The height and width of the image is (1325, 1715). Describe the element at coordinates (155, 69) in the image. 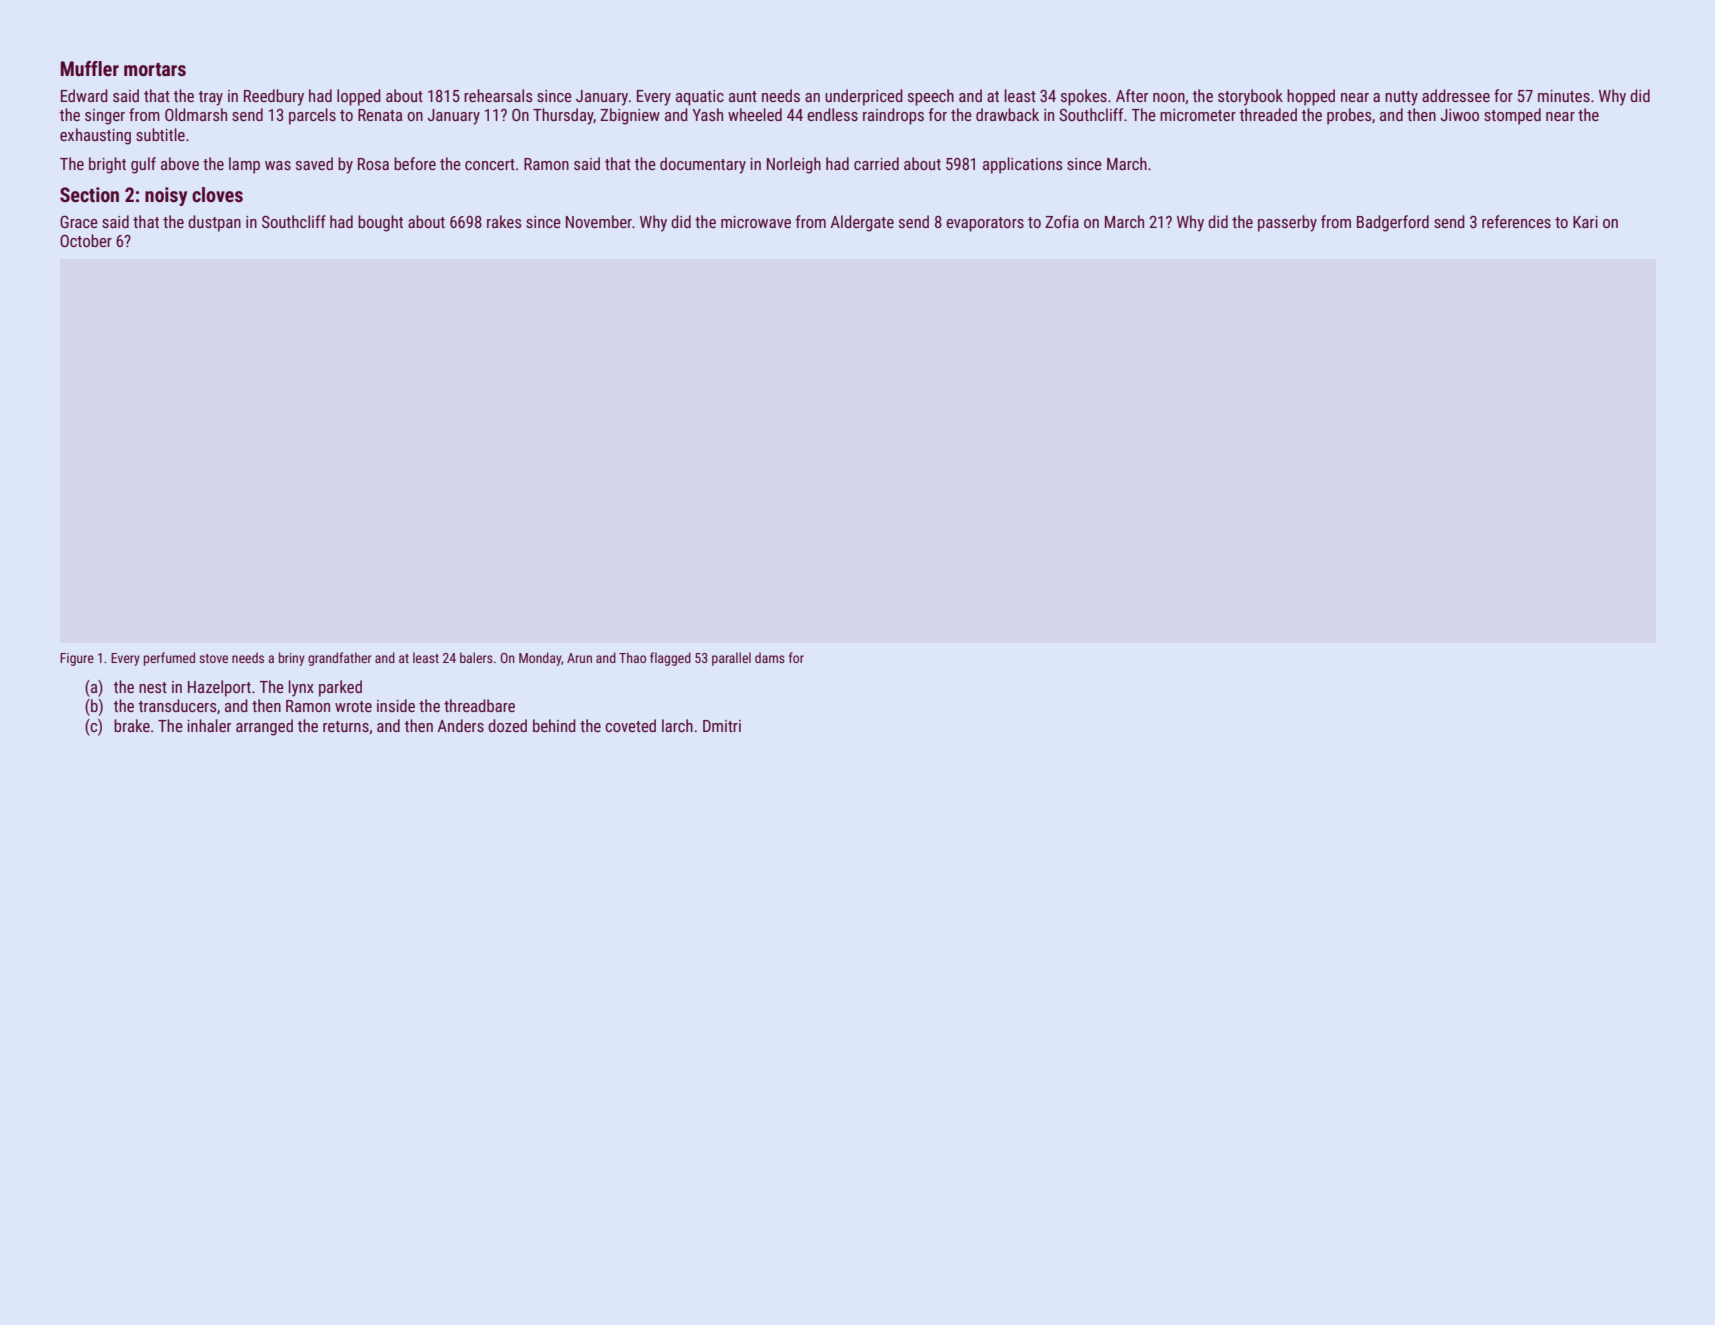

I see `mortars` at that location.
